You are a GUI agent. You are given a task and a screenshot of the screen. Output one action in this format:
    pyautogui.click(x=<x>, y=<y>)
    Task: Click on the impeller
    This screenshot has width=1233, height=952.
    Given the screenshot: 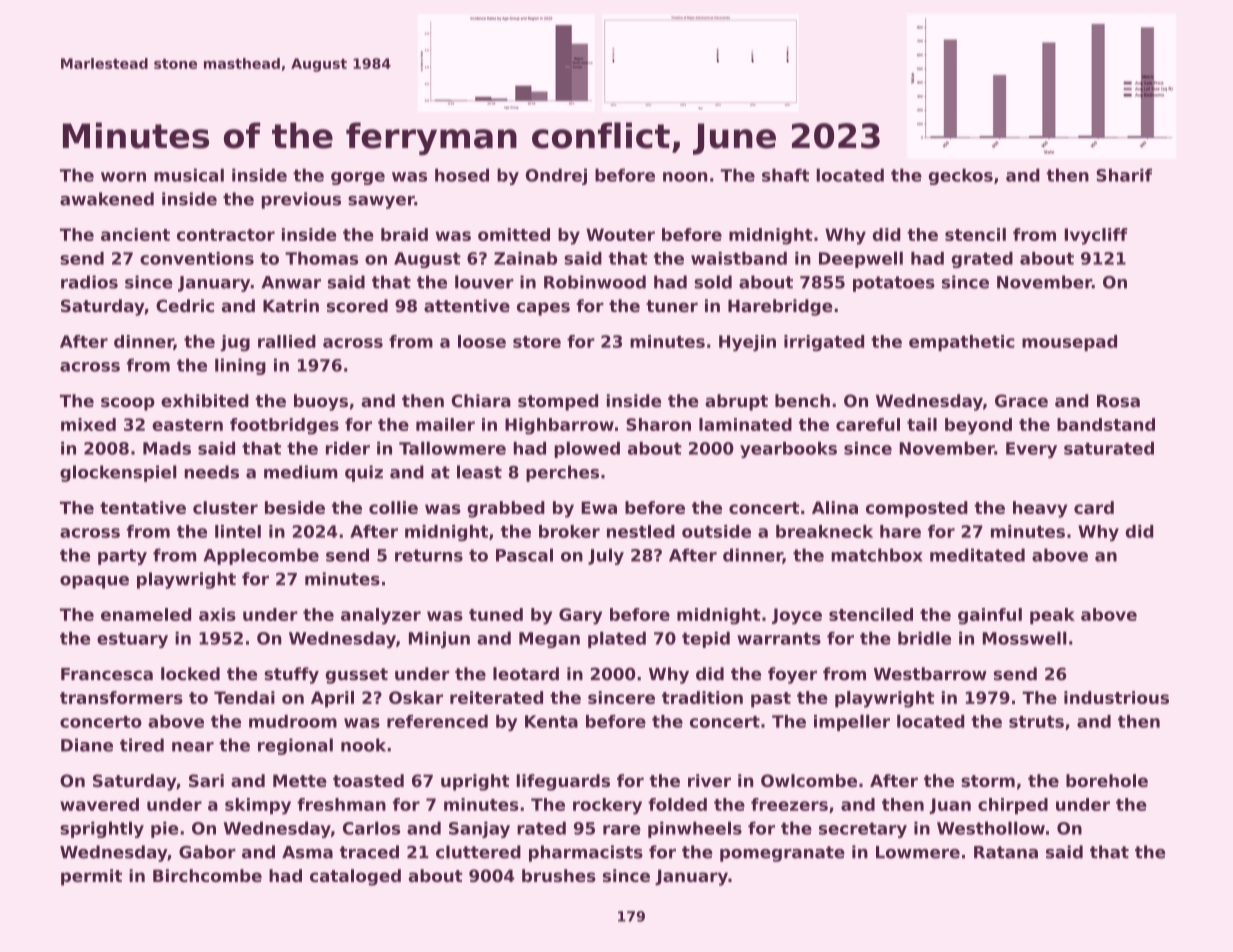 What is the action you would take?
    pyautogui.click(x=852, y=722)
